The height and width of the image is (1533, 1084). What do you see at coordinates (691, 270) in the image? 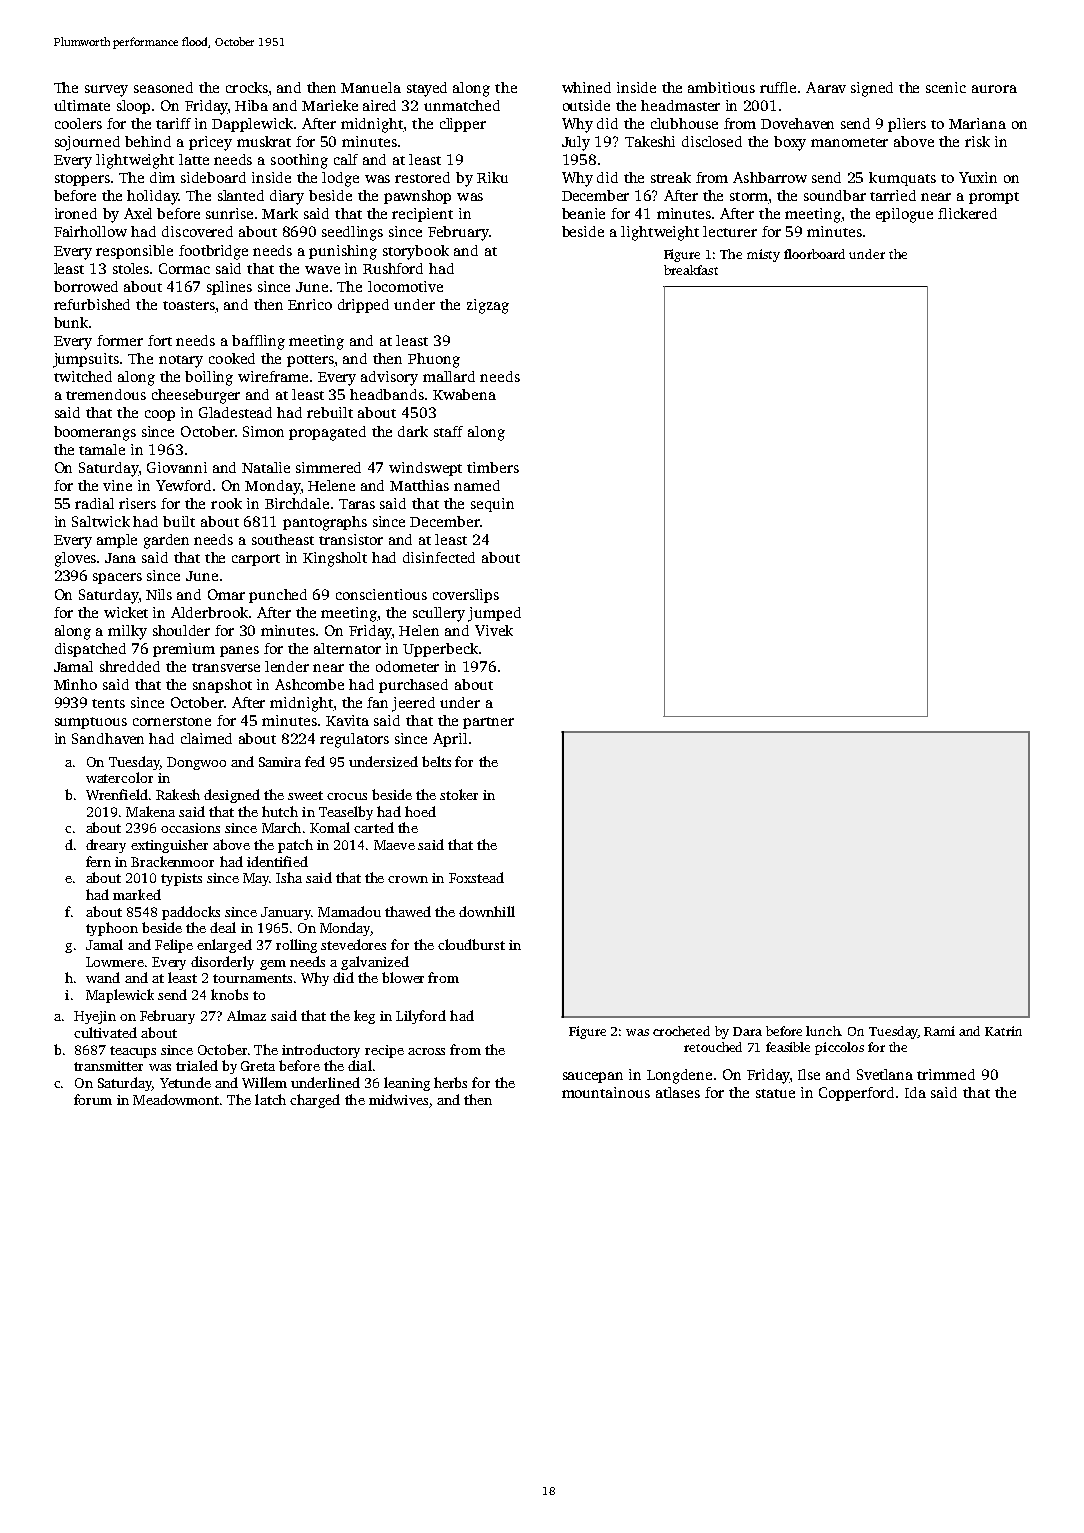
I see `breakfast` at bounding box center [691, 270].
